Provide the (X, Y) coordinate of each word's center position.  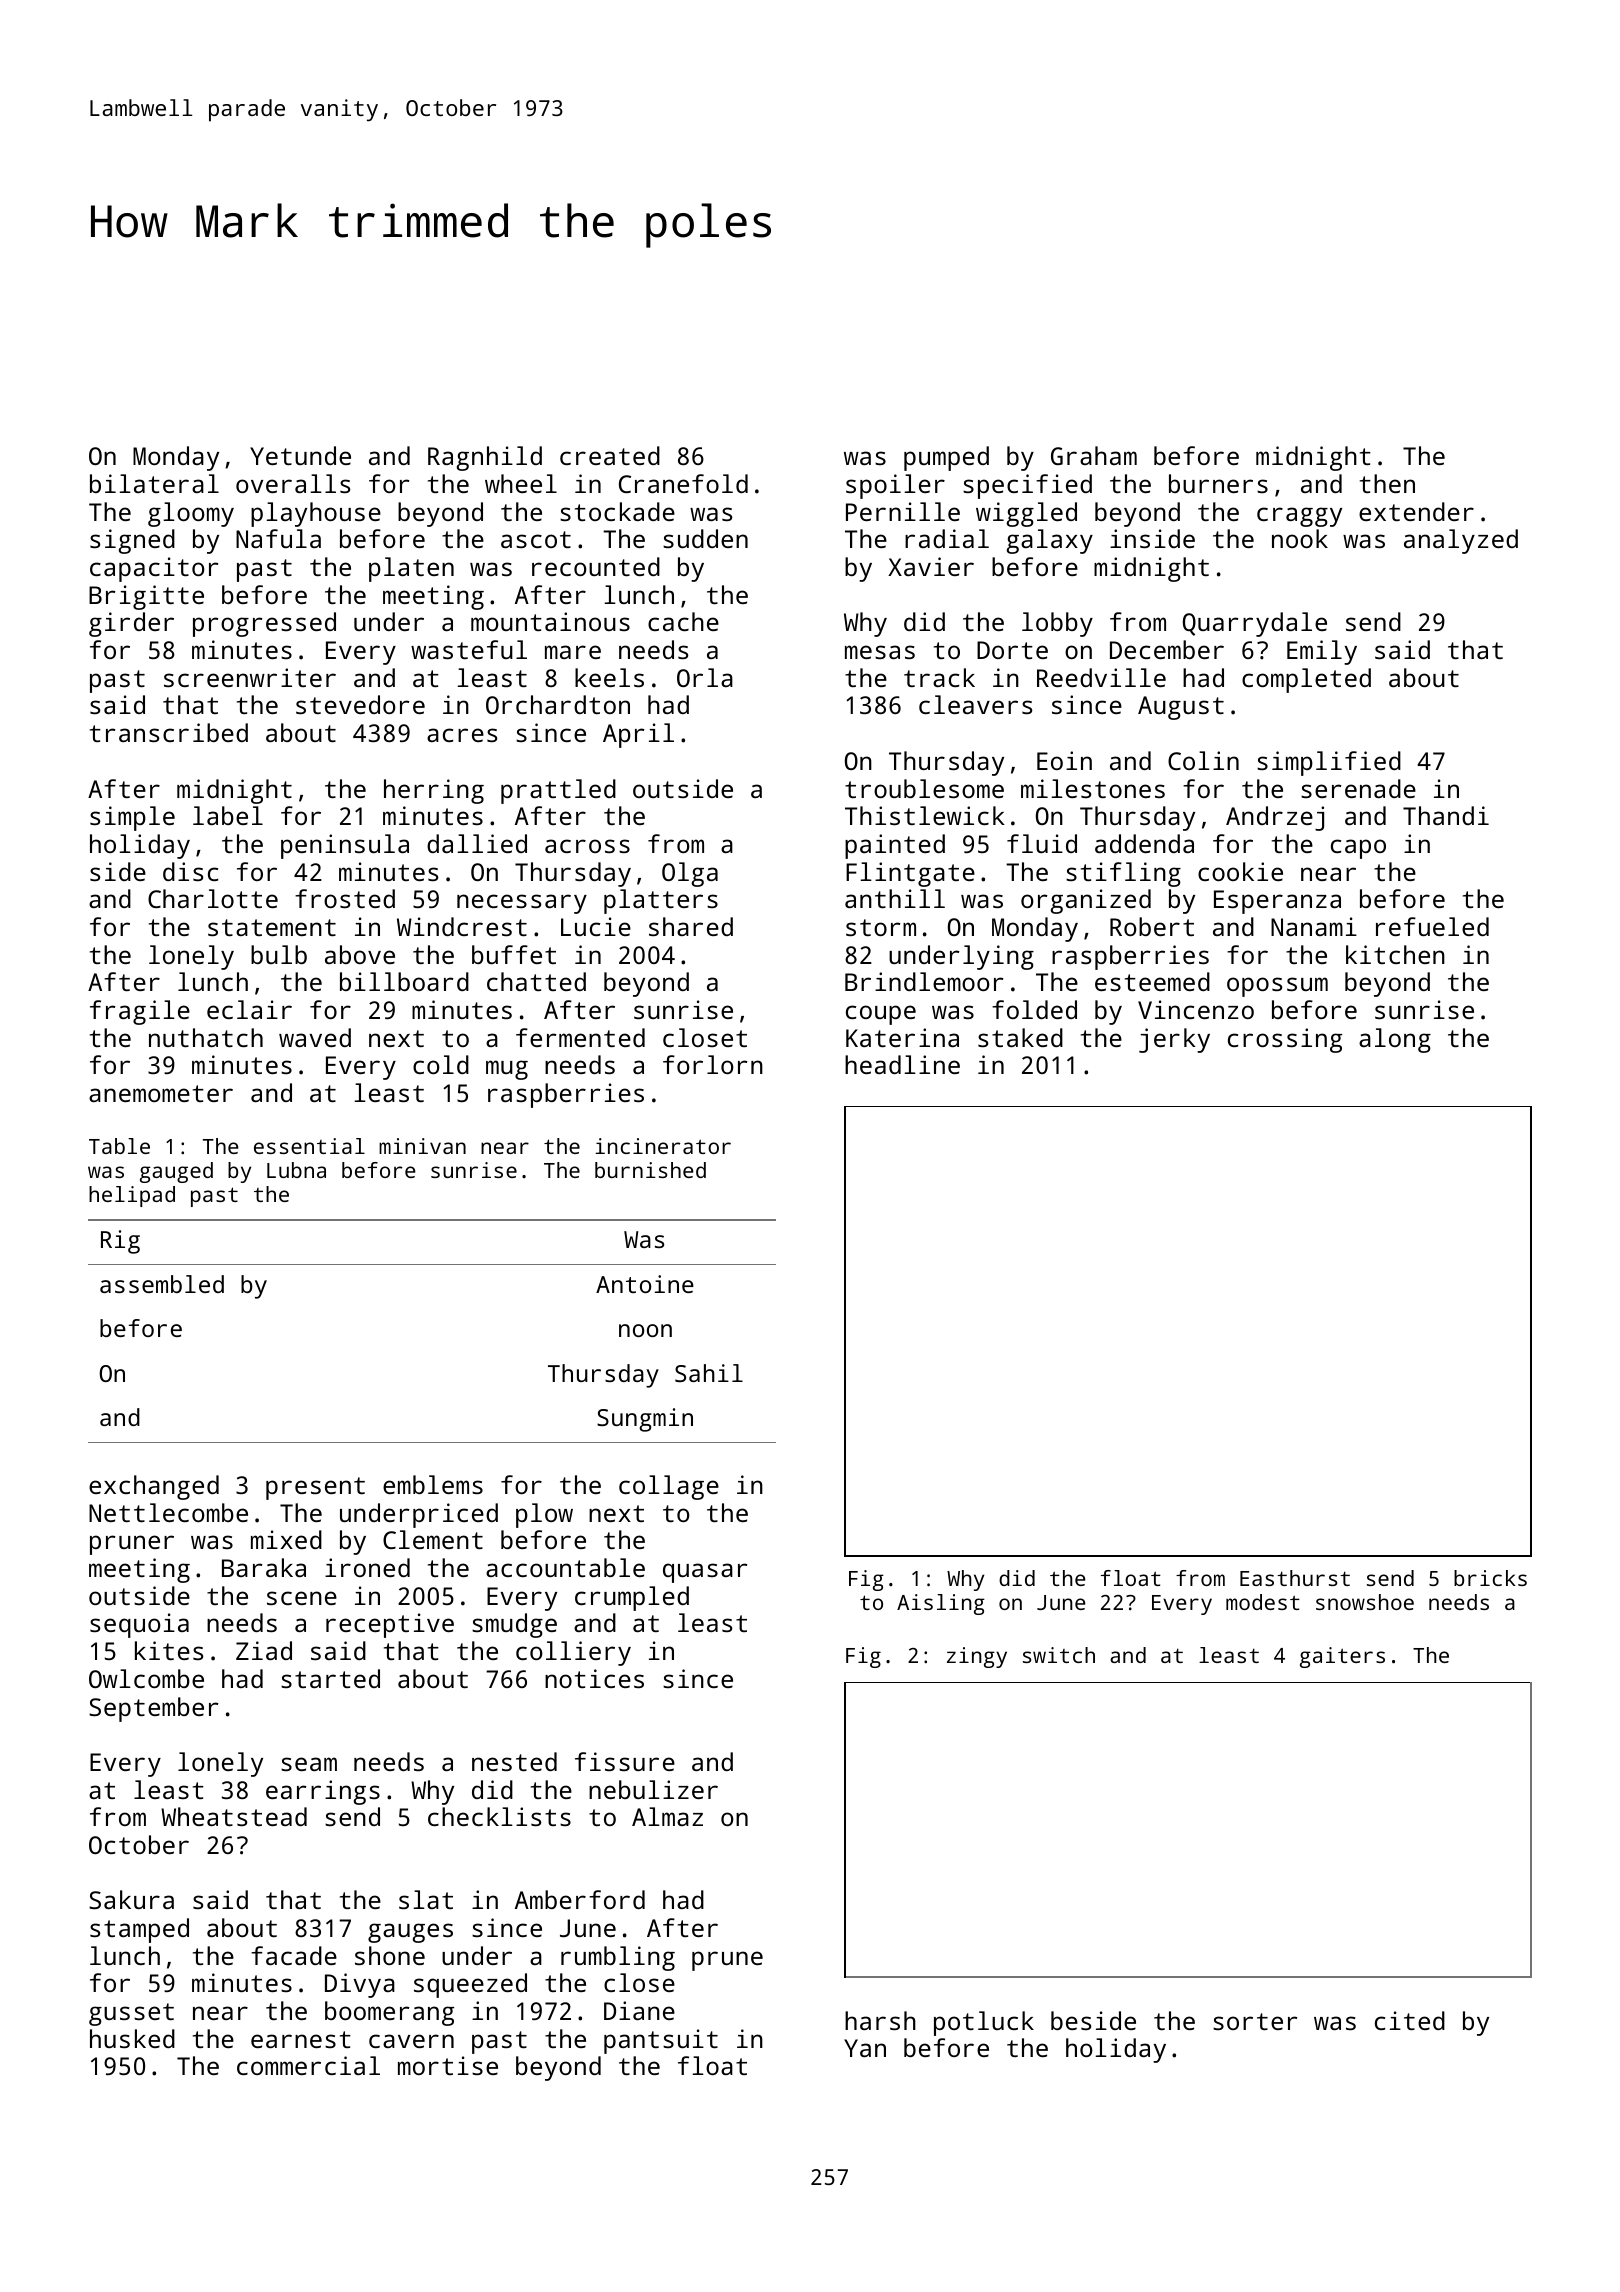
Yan (865, 2048)
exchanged (154, 1487)
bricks (1490, 1578)
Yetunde (300, 455)
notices (594, 1678)
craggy (1299, 517)
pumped (946, 458)
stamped (139, 1930)
